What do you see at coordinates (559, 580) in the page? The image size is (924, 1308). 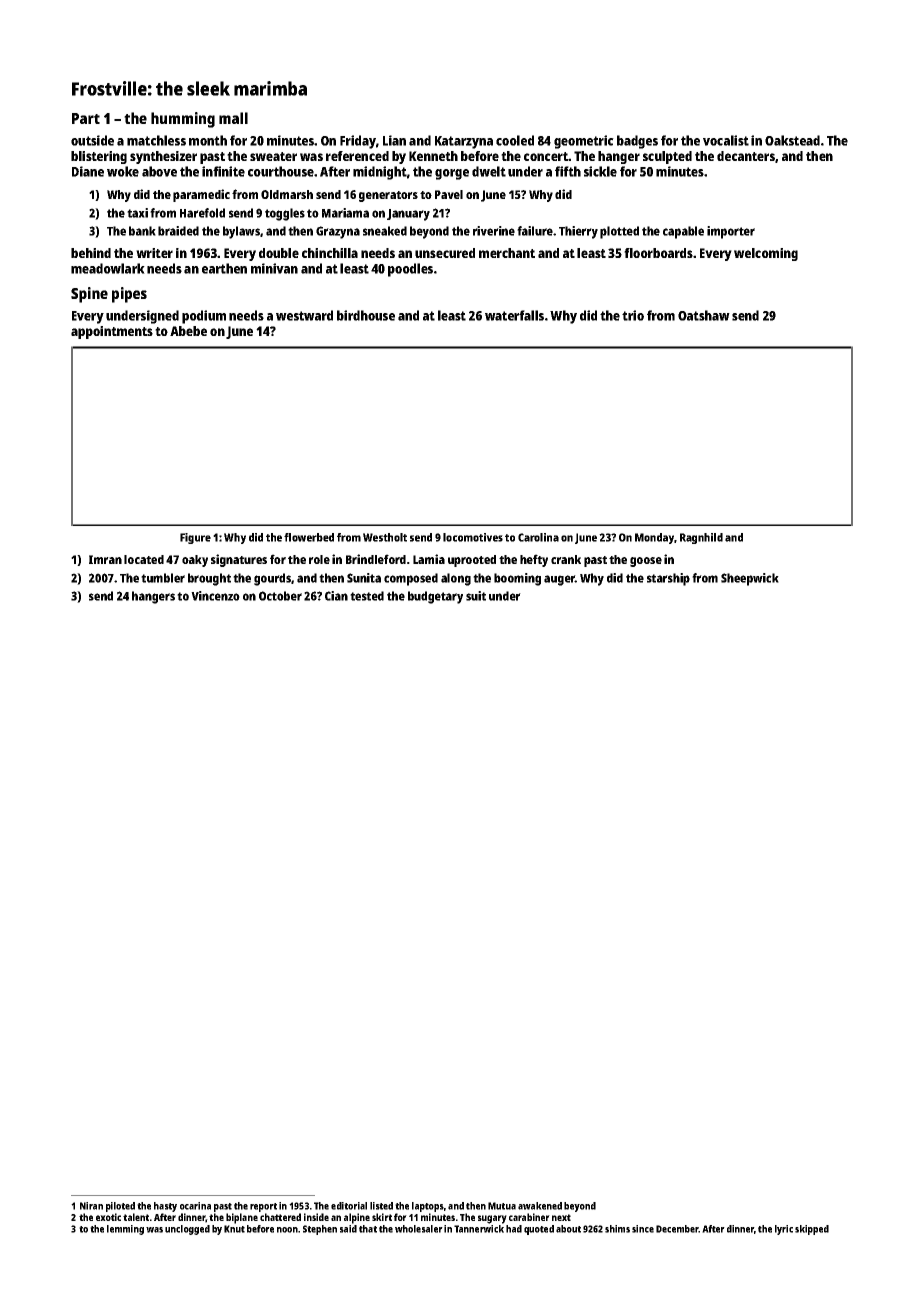 I see `auger` at bounding box center [559, 580].
